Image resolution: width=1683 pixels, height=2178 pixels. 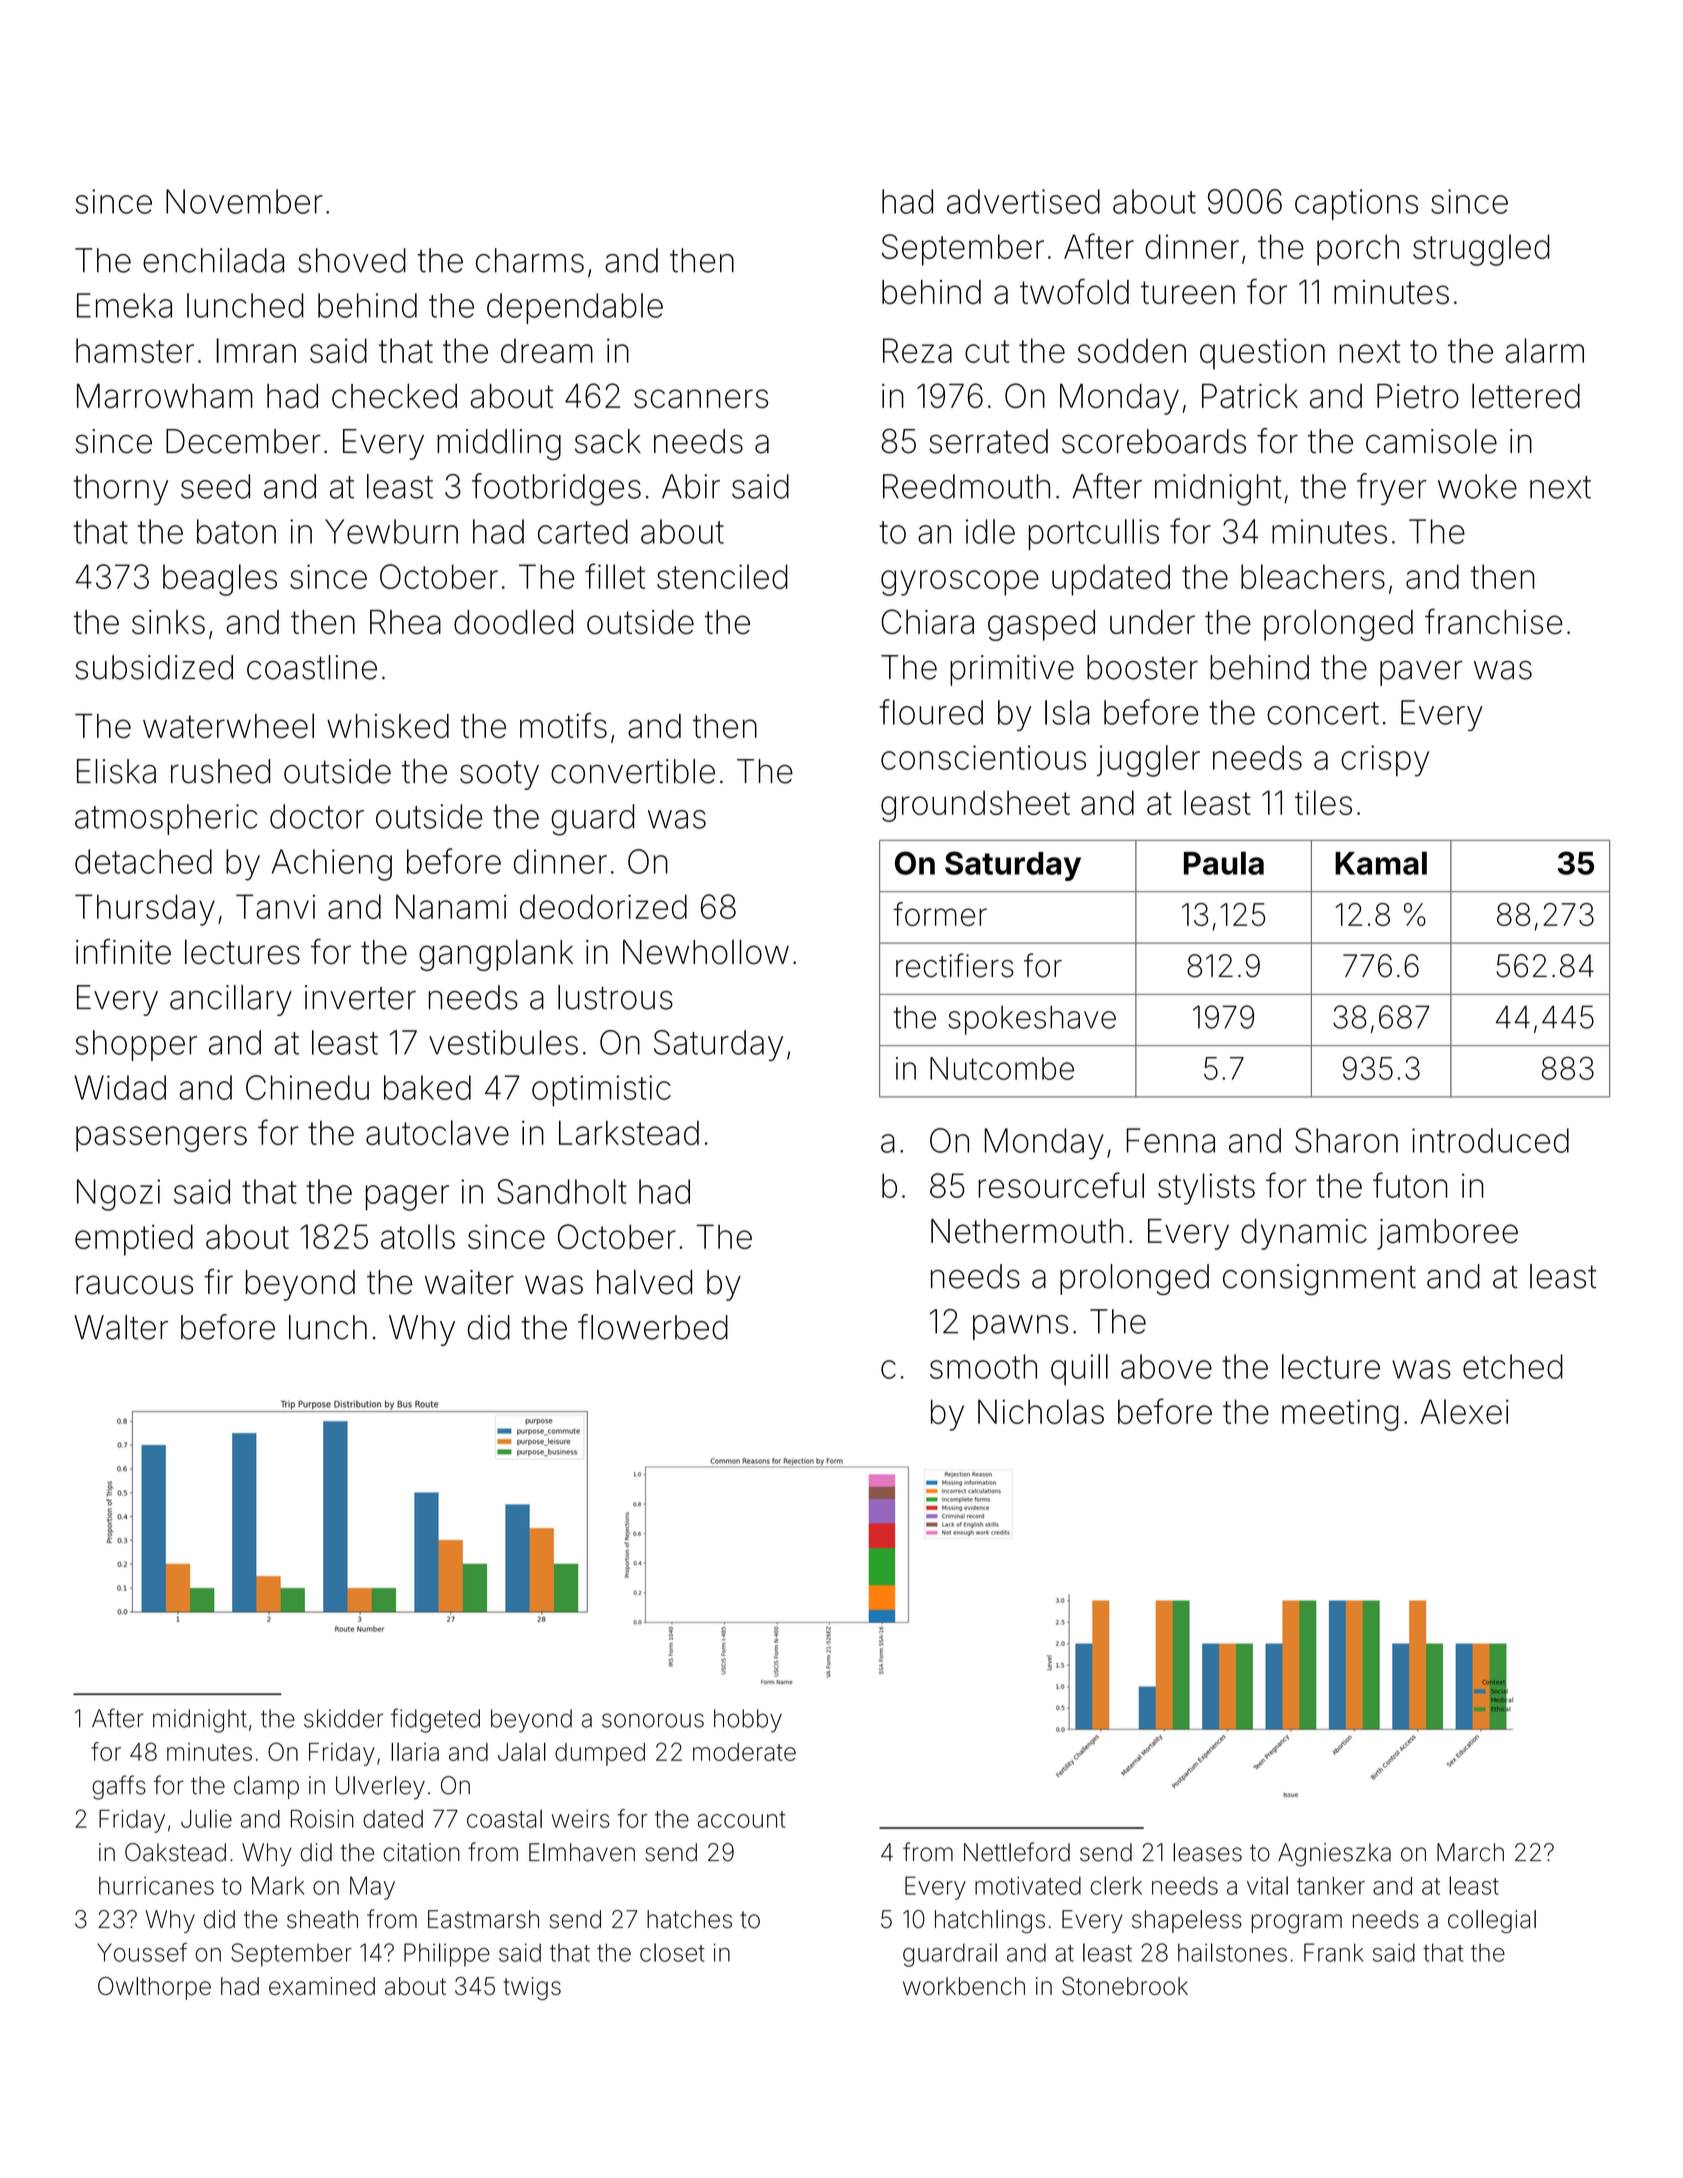 What do you see at coordinates (748, 1721) in the screenshot?
I see `hobby` at bounding box center [748, 1721].
